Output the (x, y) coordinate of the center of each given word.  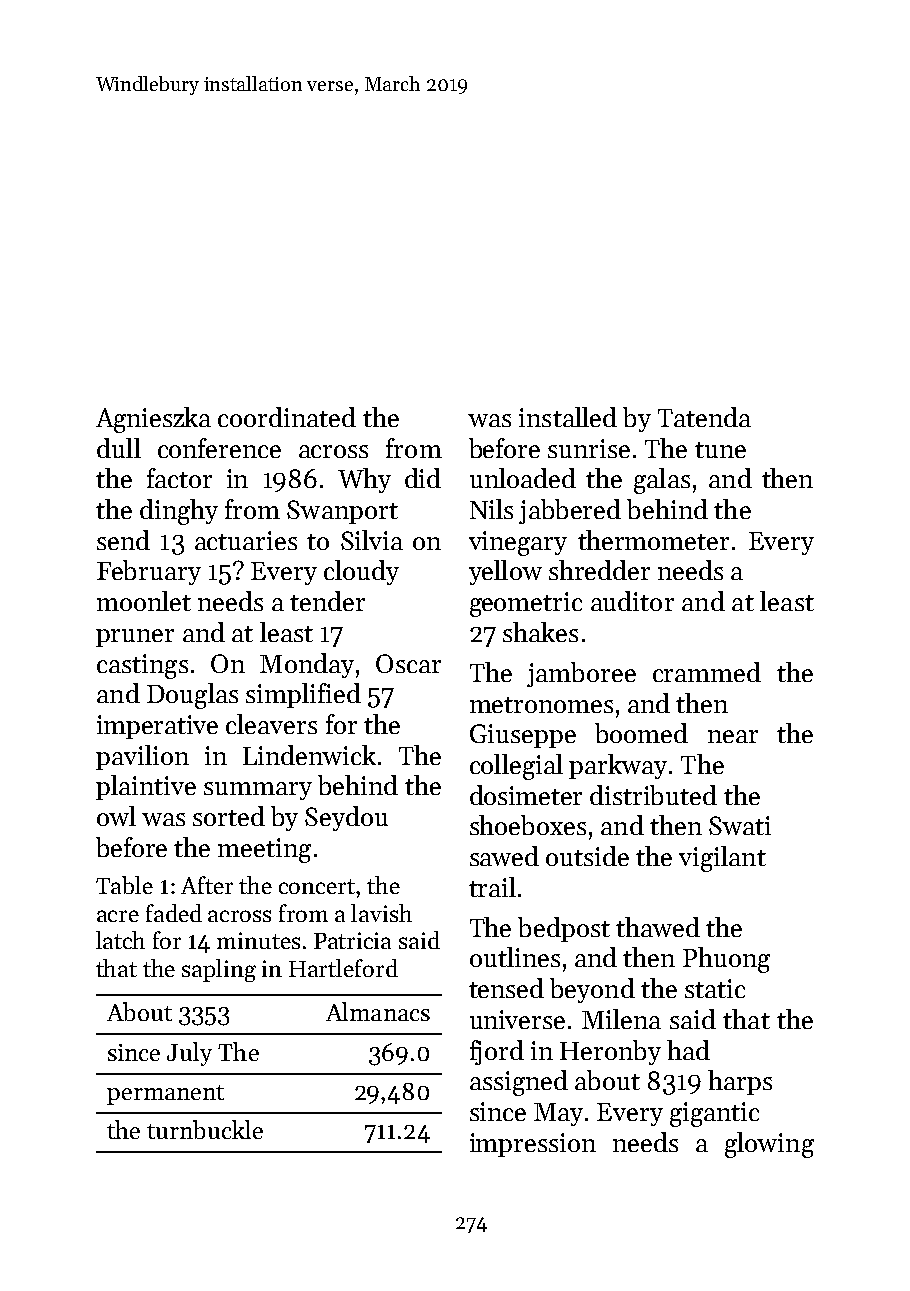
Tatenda (704, 417)
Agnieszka (153, 420)
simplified (303, 695)
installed (568, 417)
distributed (653, 795)
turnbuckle (205, 1129)
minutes (258, 940)
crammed (707, 672)
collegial (516, 767)
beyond (592, 990)
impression (533, 1145)
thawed (658, 927)
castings (142, 666)
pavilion (142, 757)
